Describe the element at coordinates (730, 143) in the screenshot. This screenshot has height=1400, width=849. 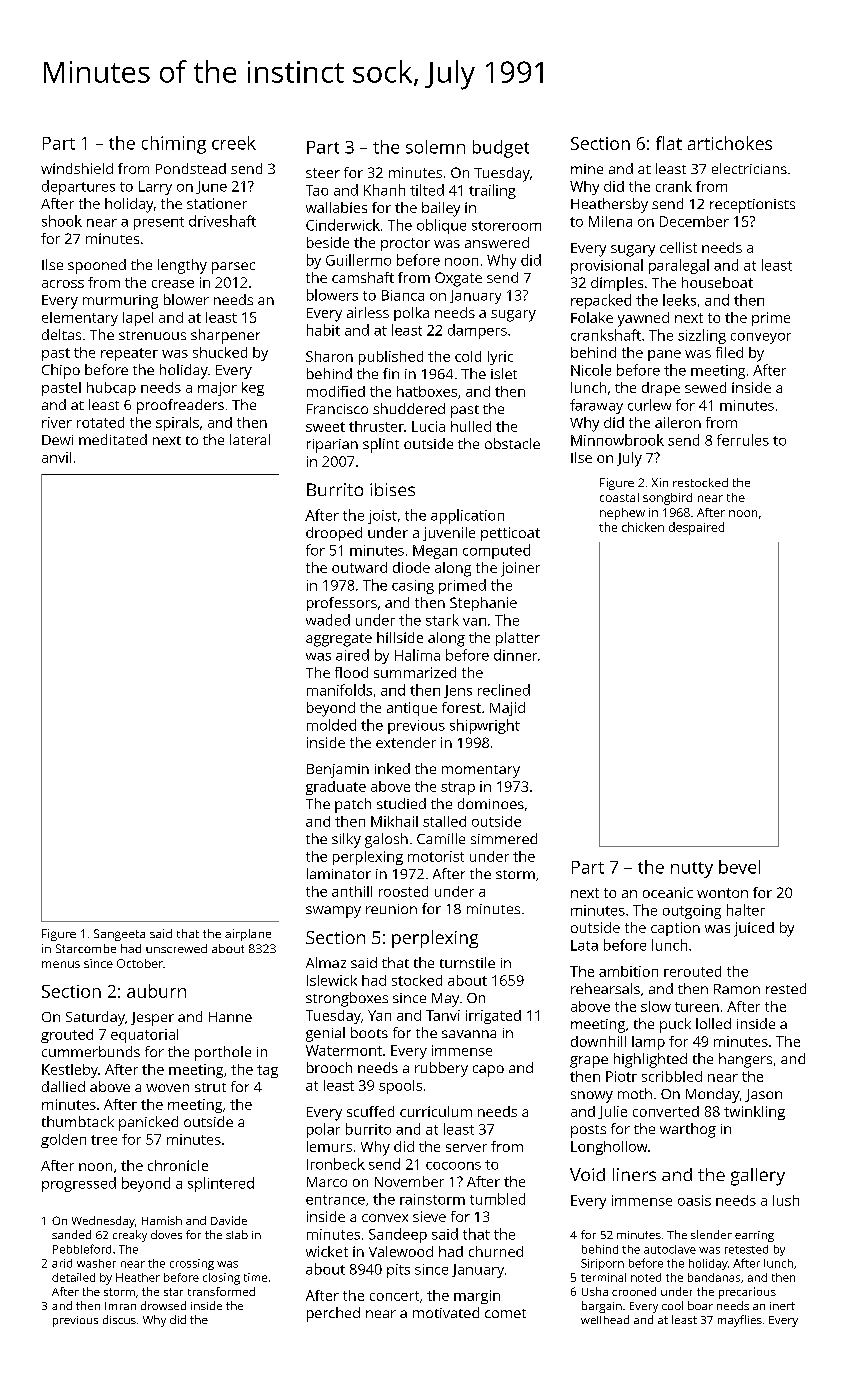
I see `artichokes` at that location.
